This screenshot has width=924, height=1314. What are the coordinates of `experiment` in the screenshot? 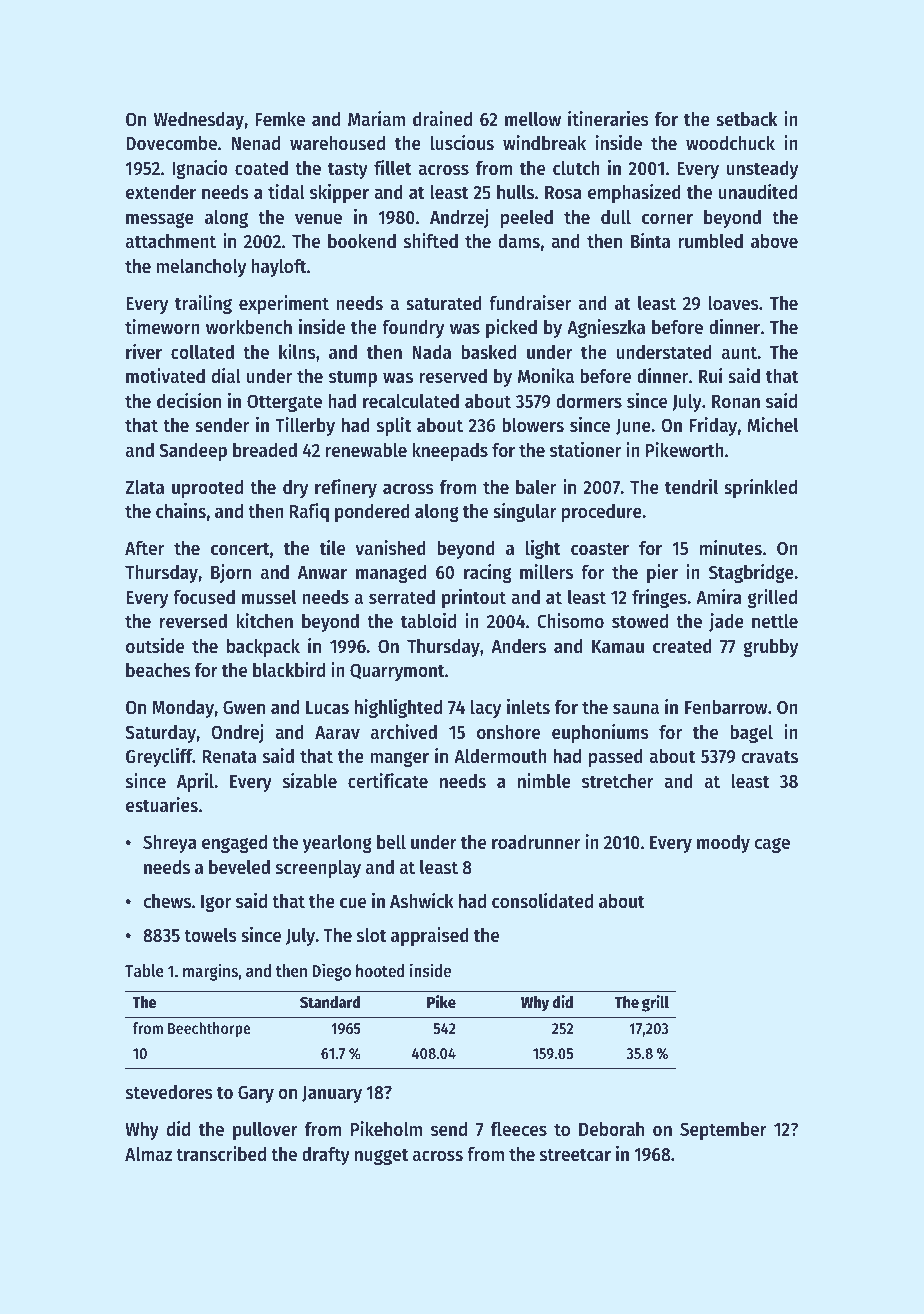 It's located at (284, 304).
